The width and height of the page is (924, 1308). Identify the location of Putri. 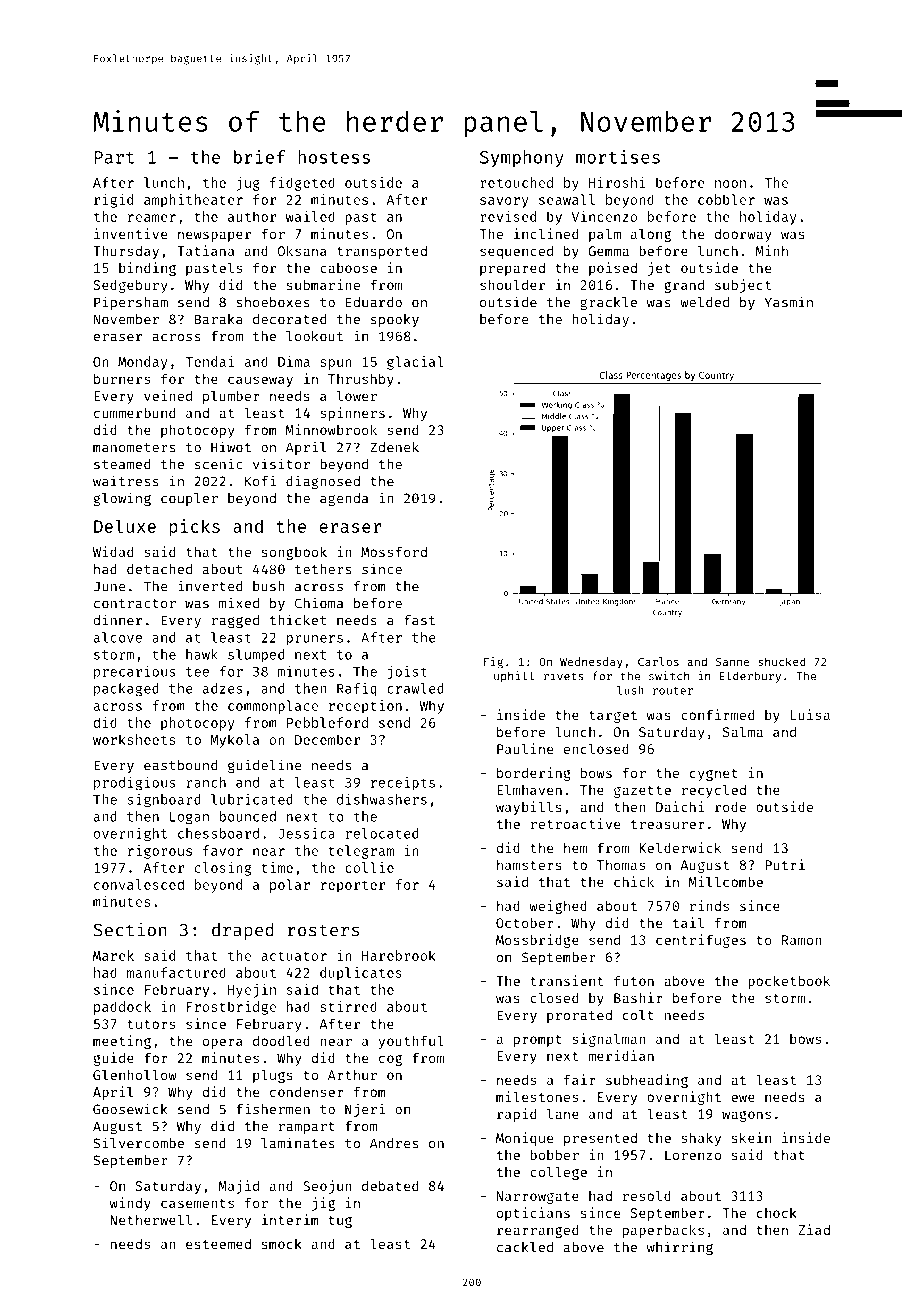
(785, 864).
